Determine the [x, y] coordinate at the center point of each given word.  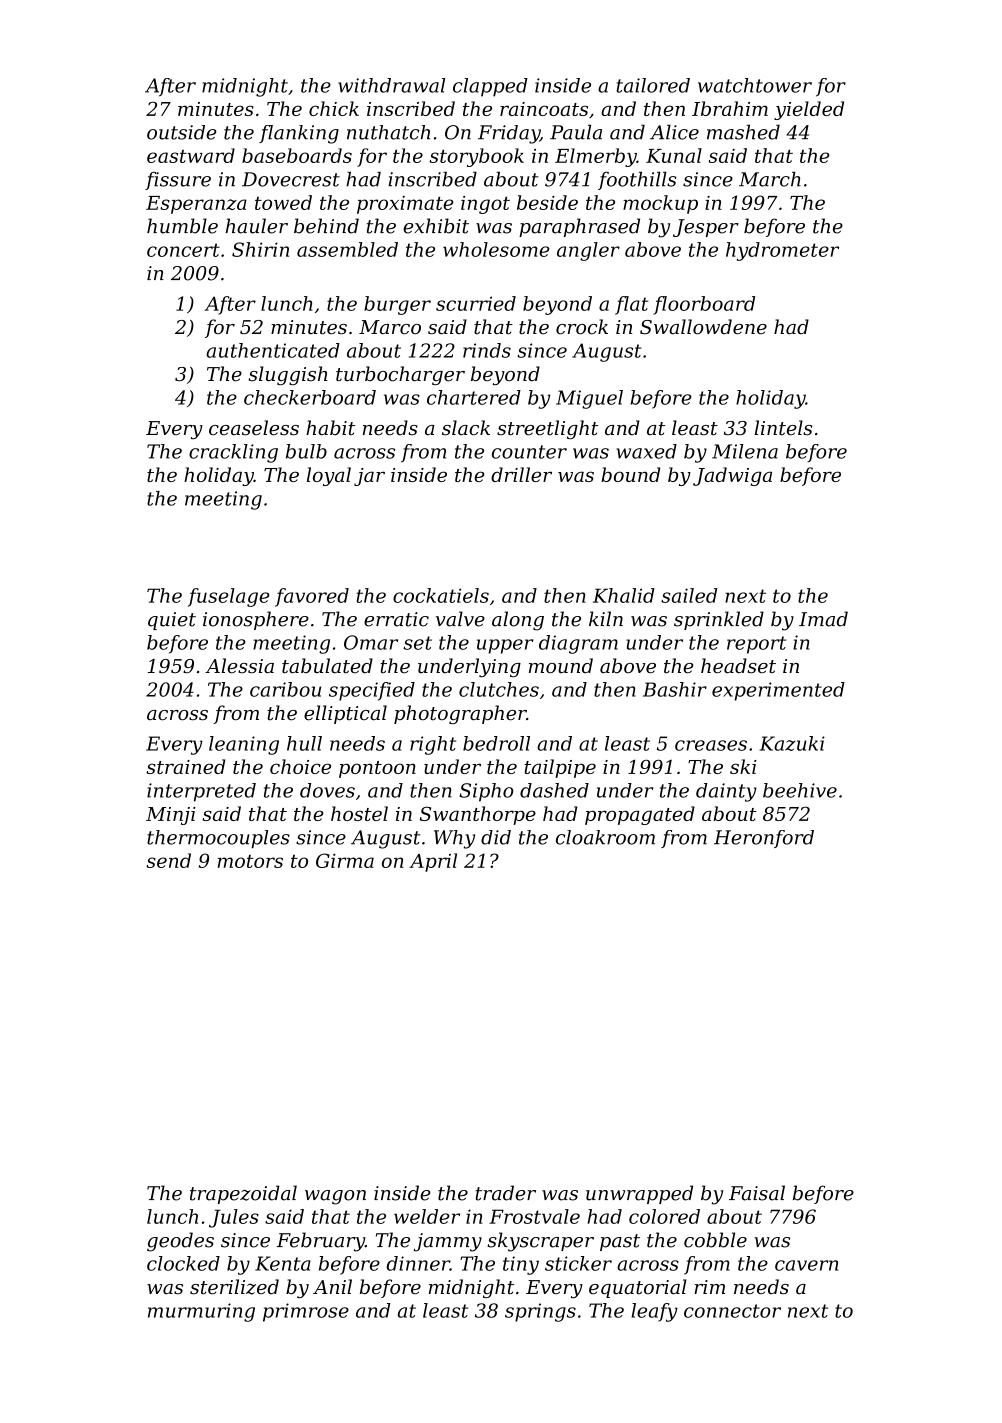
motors [250, 861]
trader [505, 1193]
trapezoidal [243, 1194]
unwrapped [639, 1194]
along [518, 621]
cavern [806, 1265]
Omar [371, 642]
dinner [418, 1263]
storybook [476, 157]
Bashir [675, 689]
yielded [809, 110]
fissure [178, 181]
